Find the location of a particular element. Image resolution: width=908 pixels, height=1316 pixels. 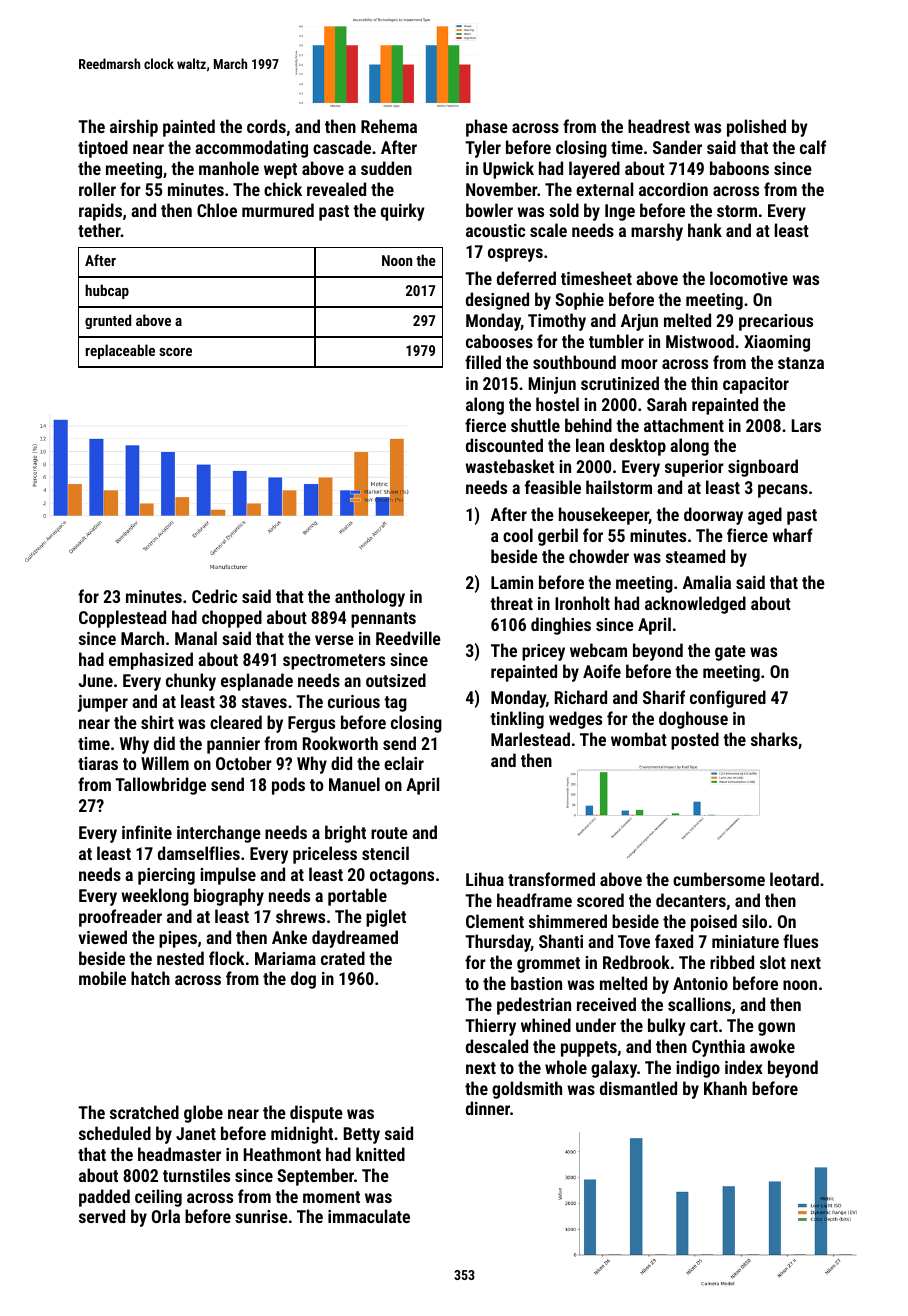

pricey is located at coordinates (543, 652).
